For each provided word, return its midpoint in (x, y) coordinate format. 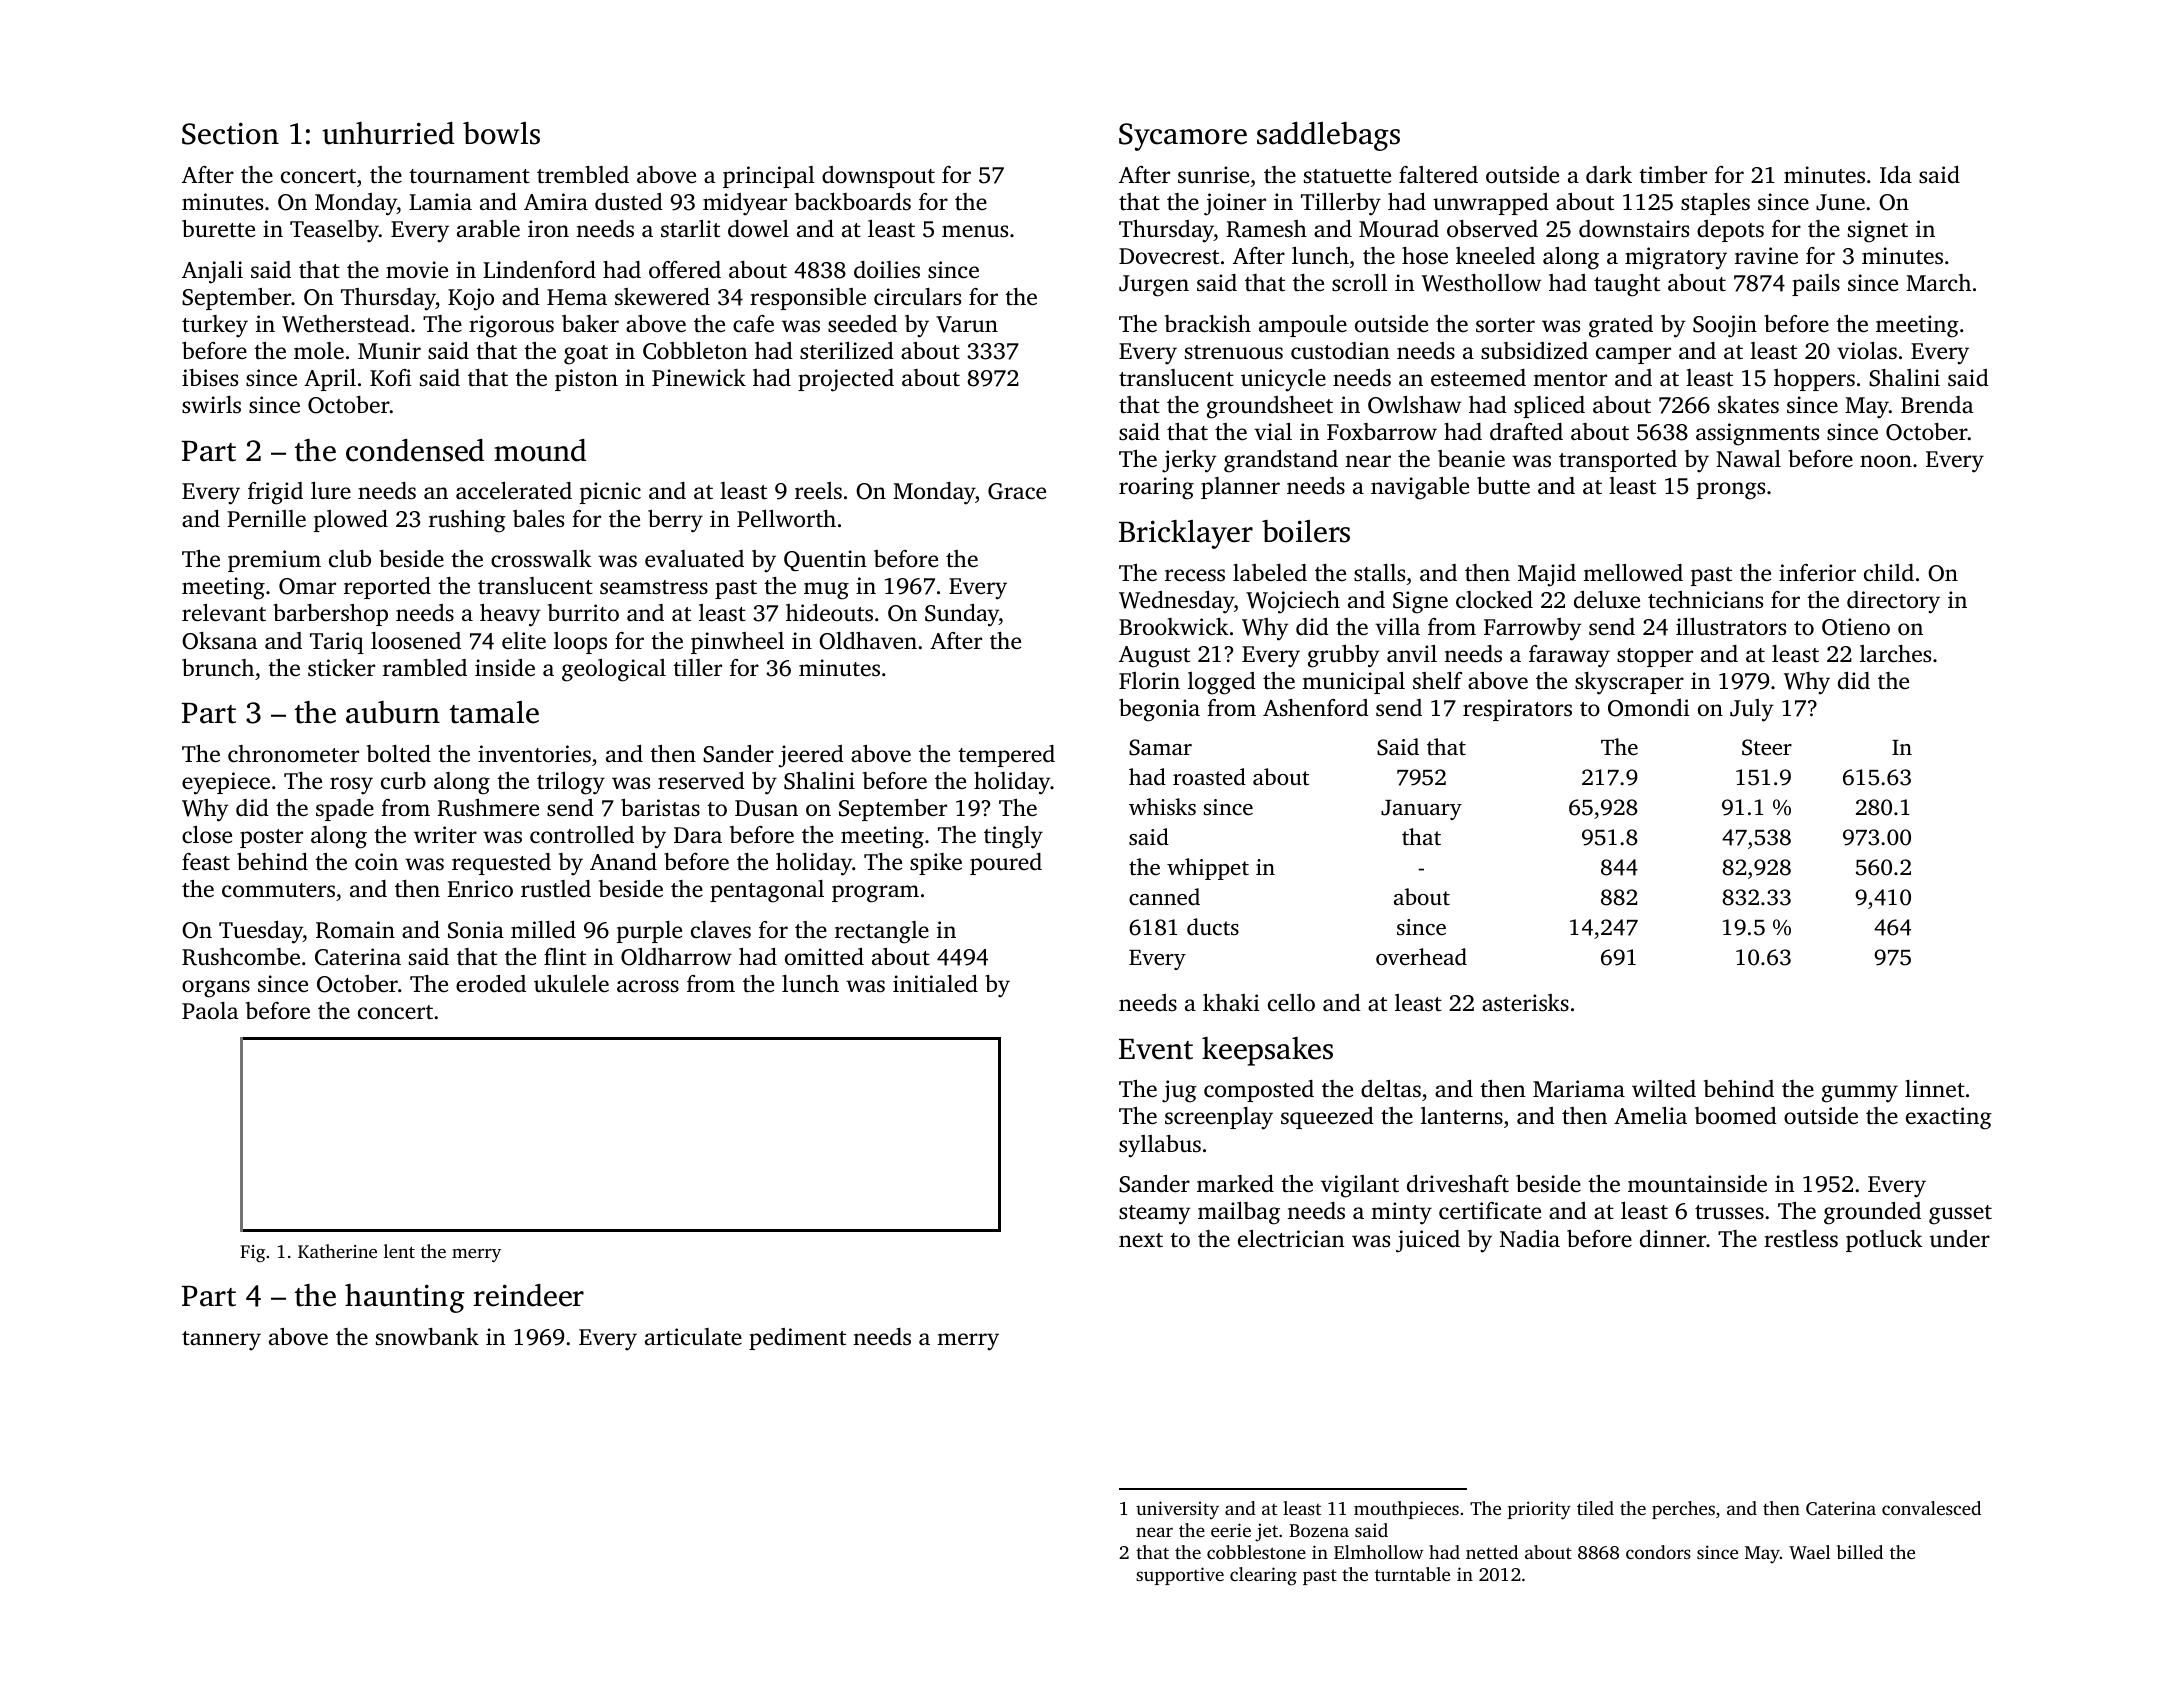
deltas (1391, 1089)
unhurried (388, 133)
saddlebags (1328, 136)
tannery (221, 1341)
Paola (210, 1010)
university (1177, 1510)
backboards (853, 202)
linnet (1935, 1089)
